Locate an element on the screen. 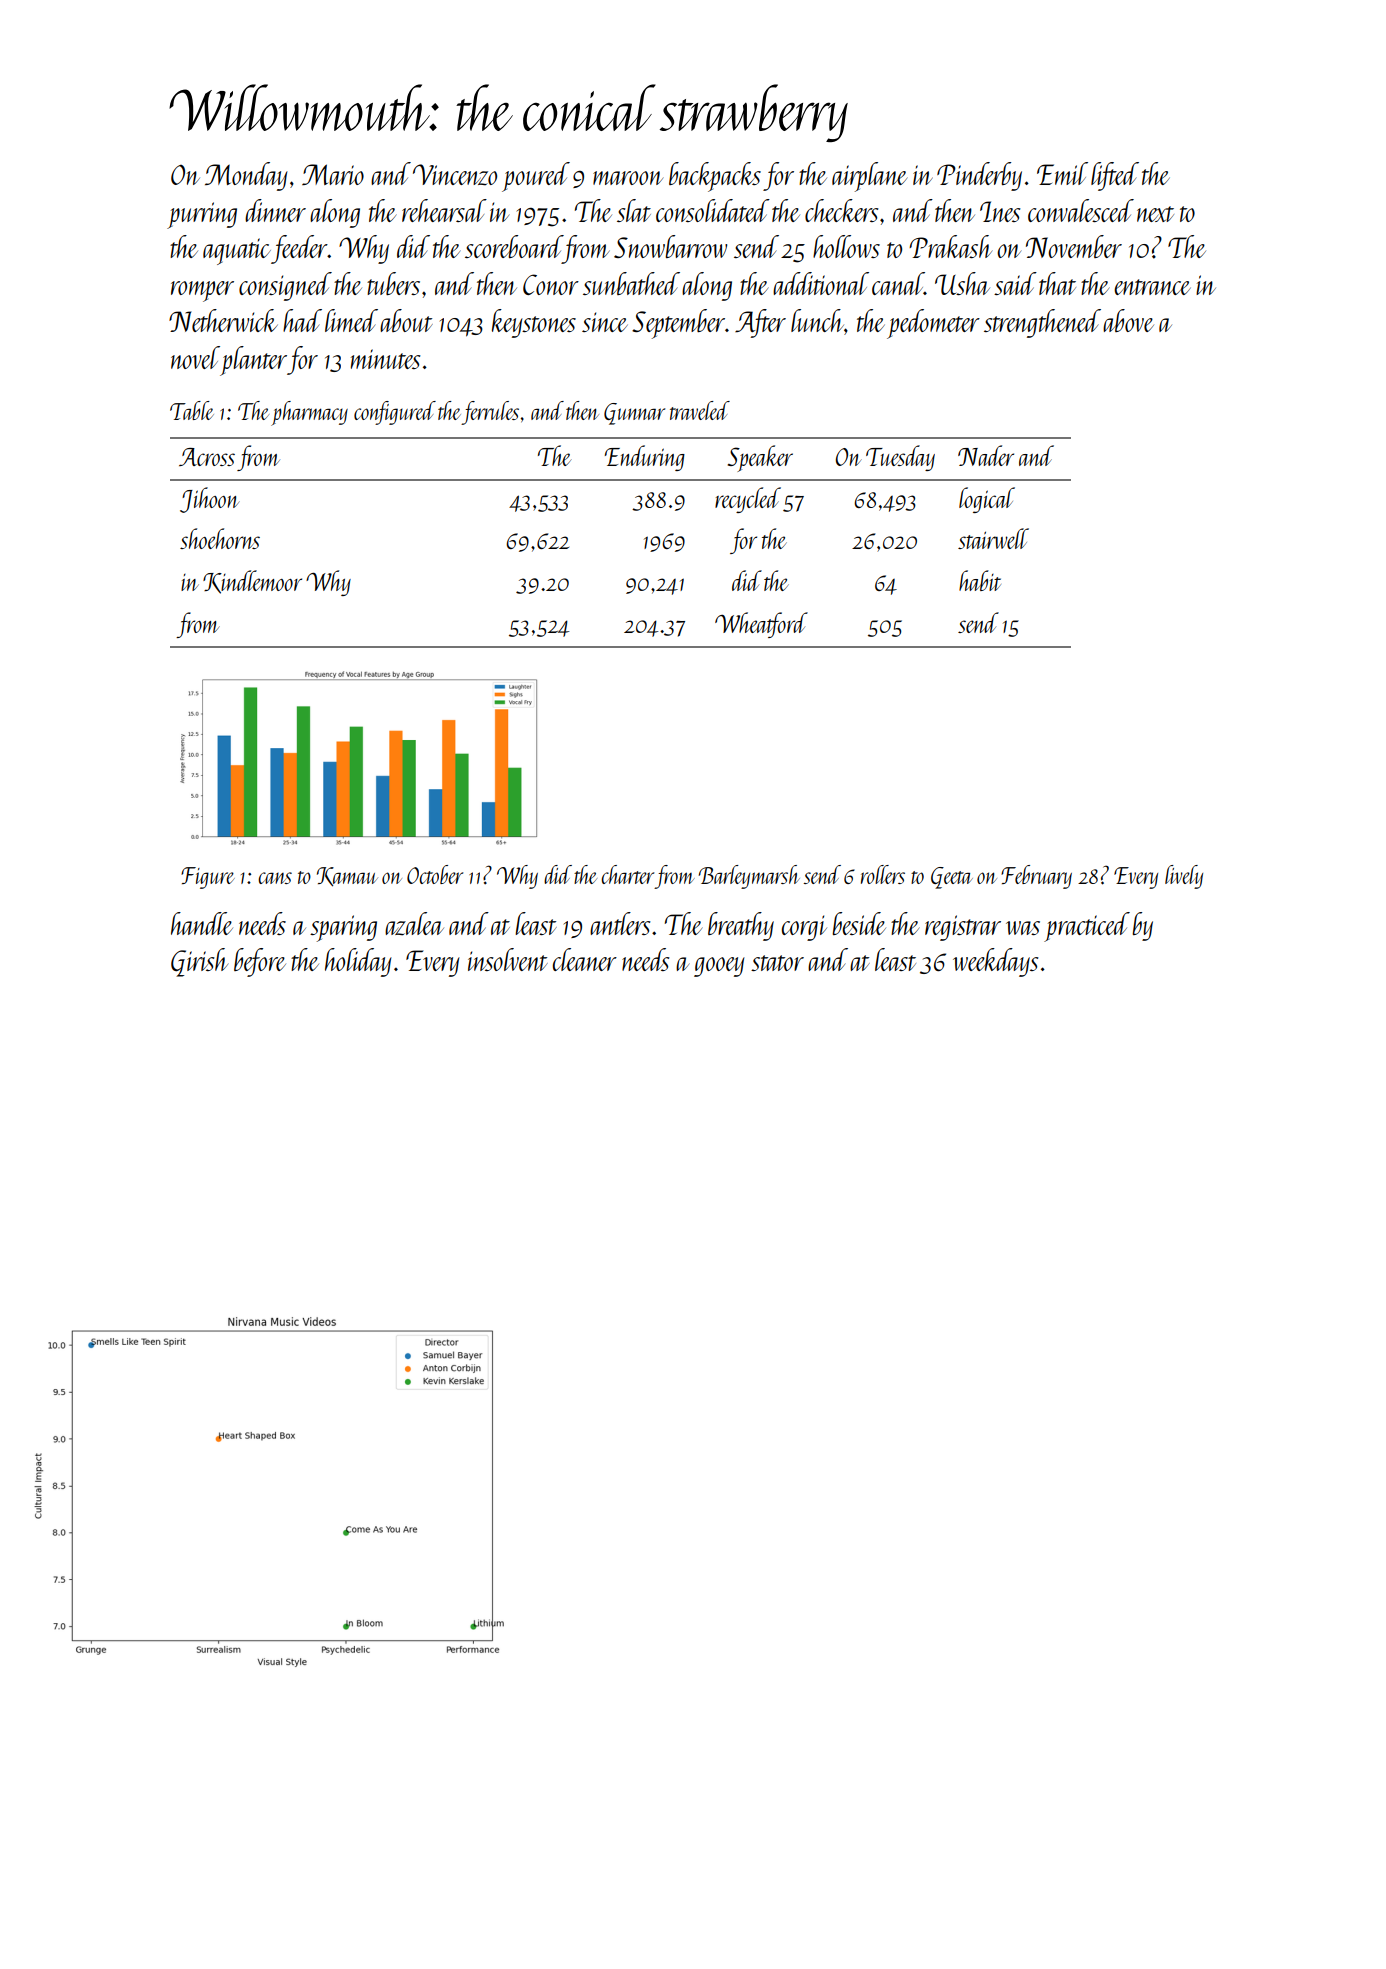 The height and width of the screenshot is (1969, 1386). Kamau is located at coordinates (347, 877).
